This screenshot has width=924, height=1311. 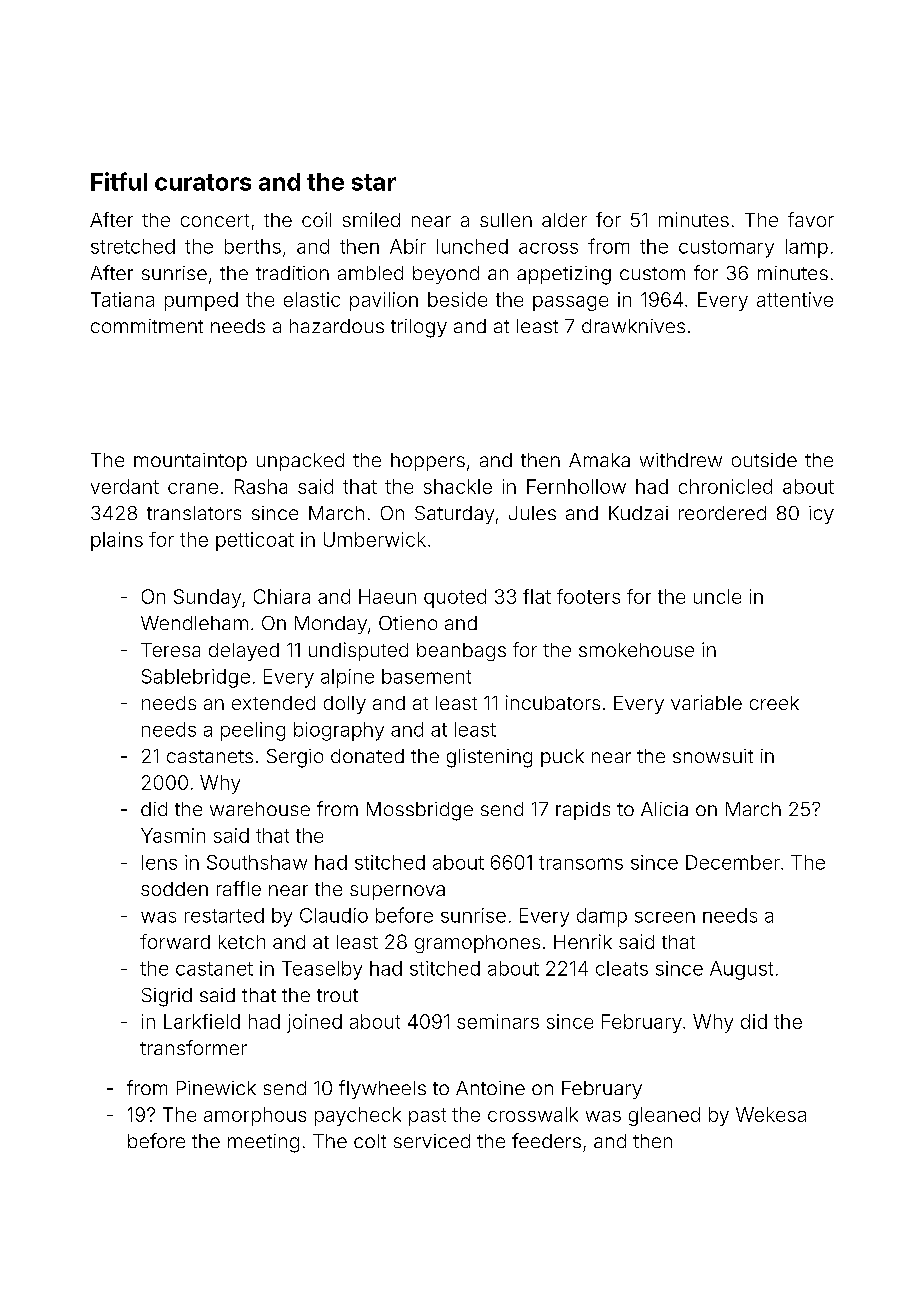 I want to click on outside, so click(x=764, y=460).
